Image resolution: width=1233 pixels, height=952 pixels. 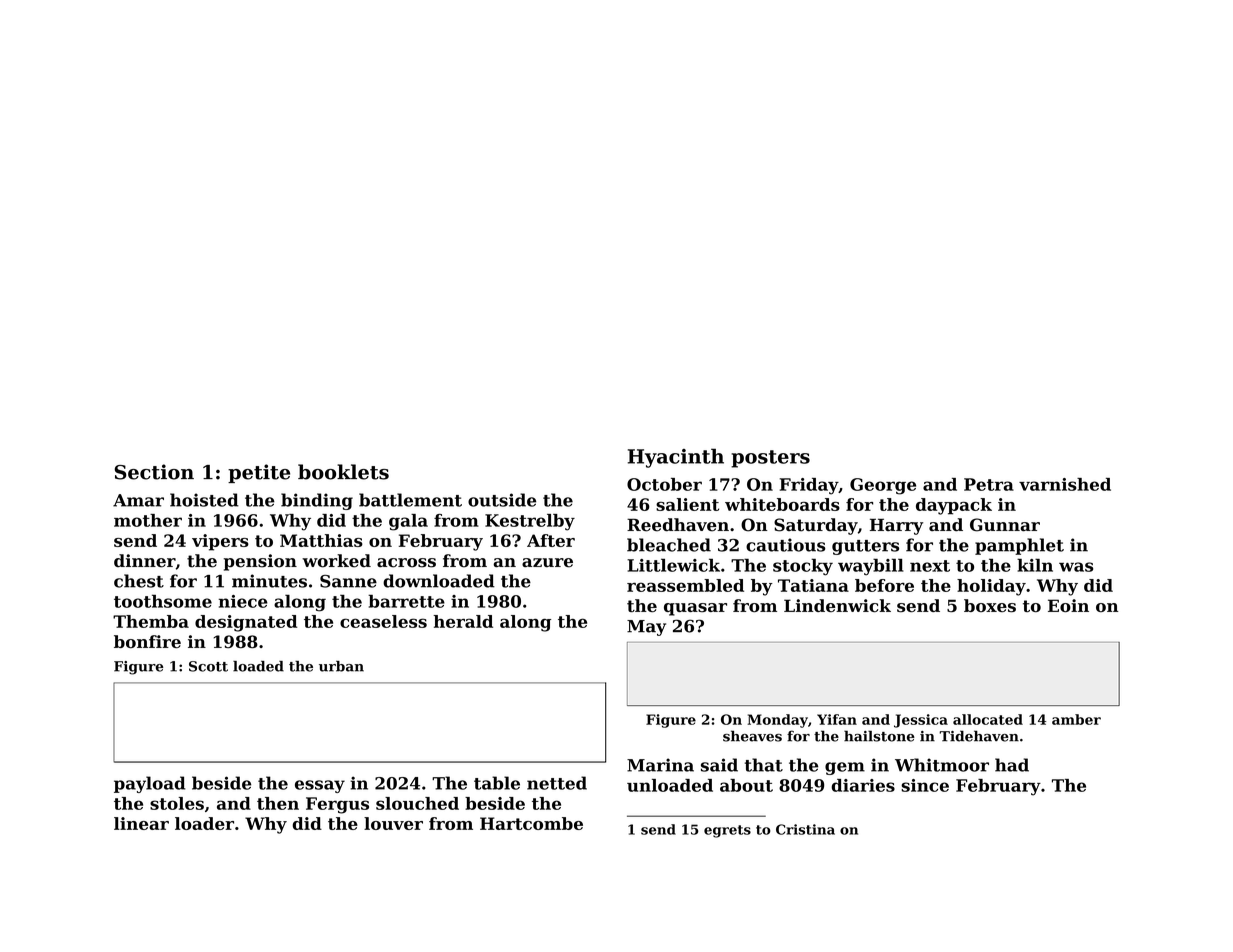 What do you see at coordinates (1005, 525) in the screenshot?
I see `Gunnar` at bounding box center [1005, 525].
